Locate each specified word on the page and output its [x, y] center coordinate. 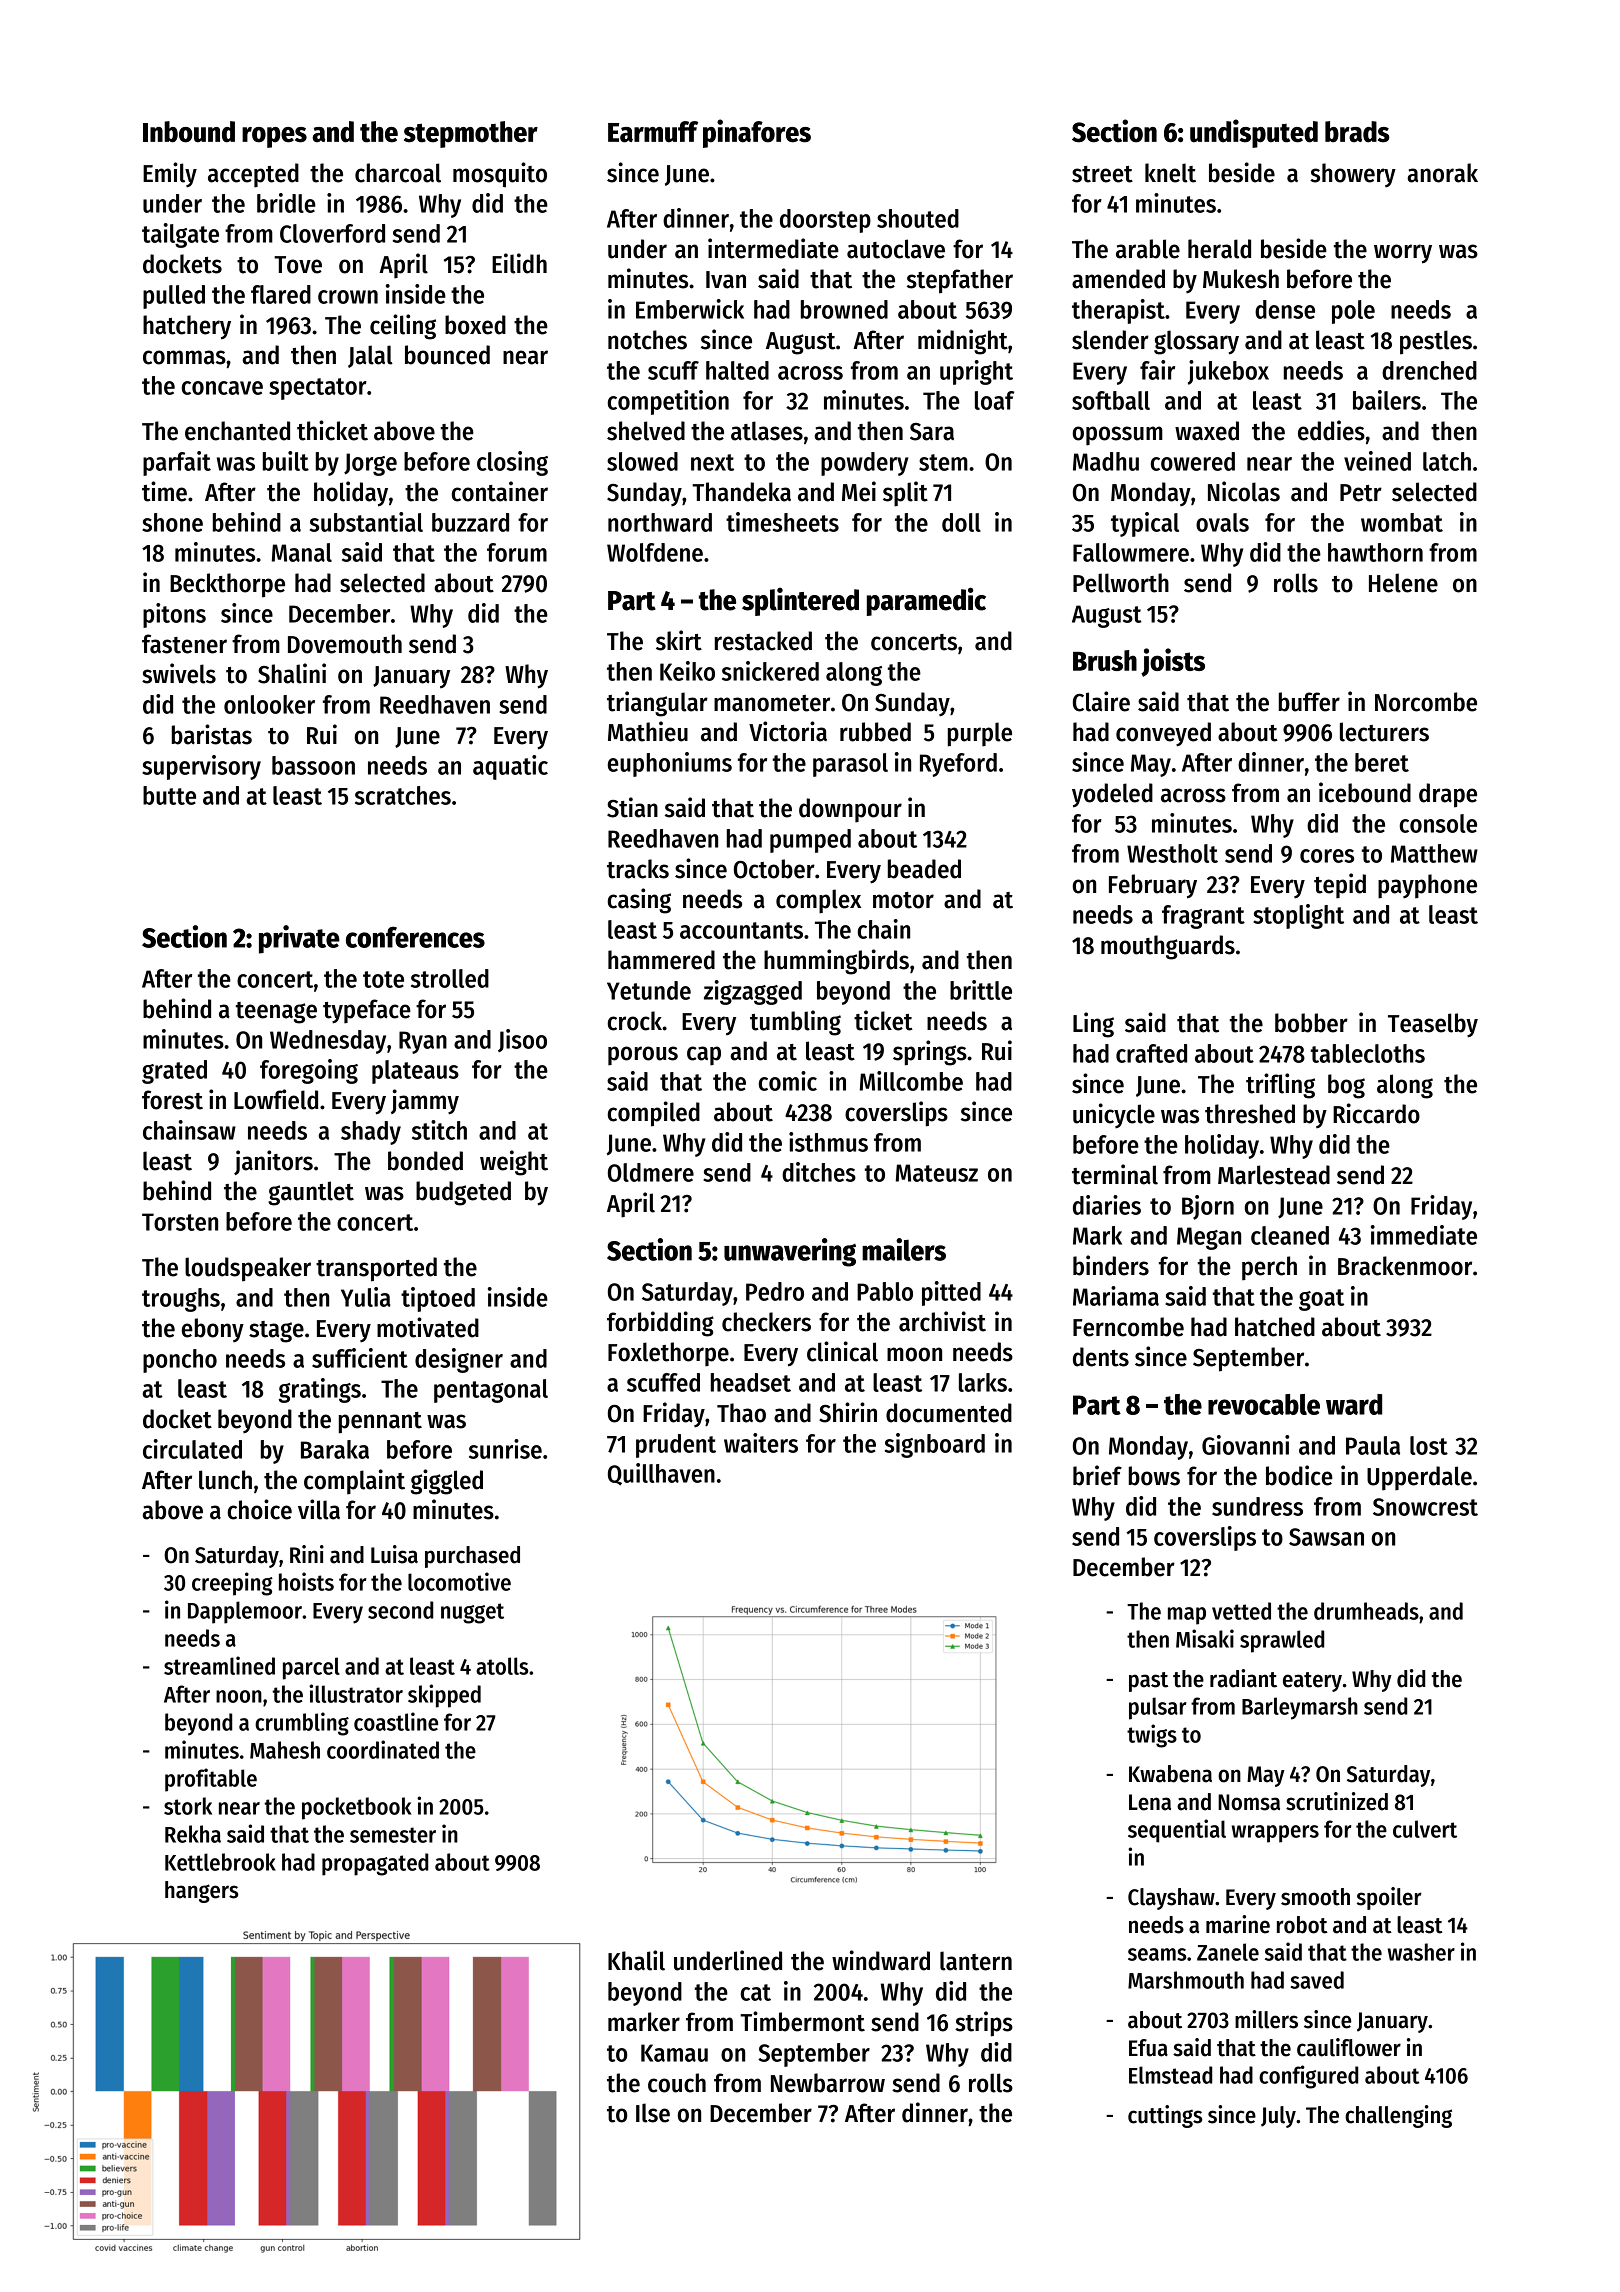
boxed [475, 325]
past [1148, 1682]
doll [961, 522]
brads [1357, 132]
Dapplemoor [245, 1612]
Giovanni [1245, 1445]
